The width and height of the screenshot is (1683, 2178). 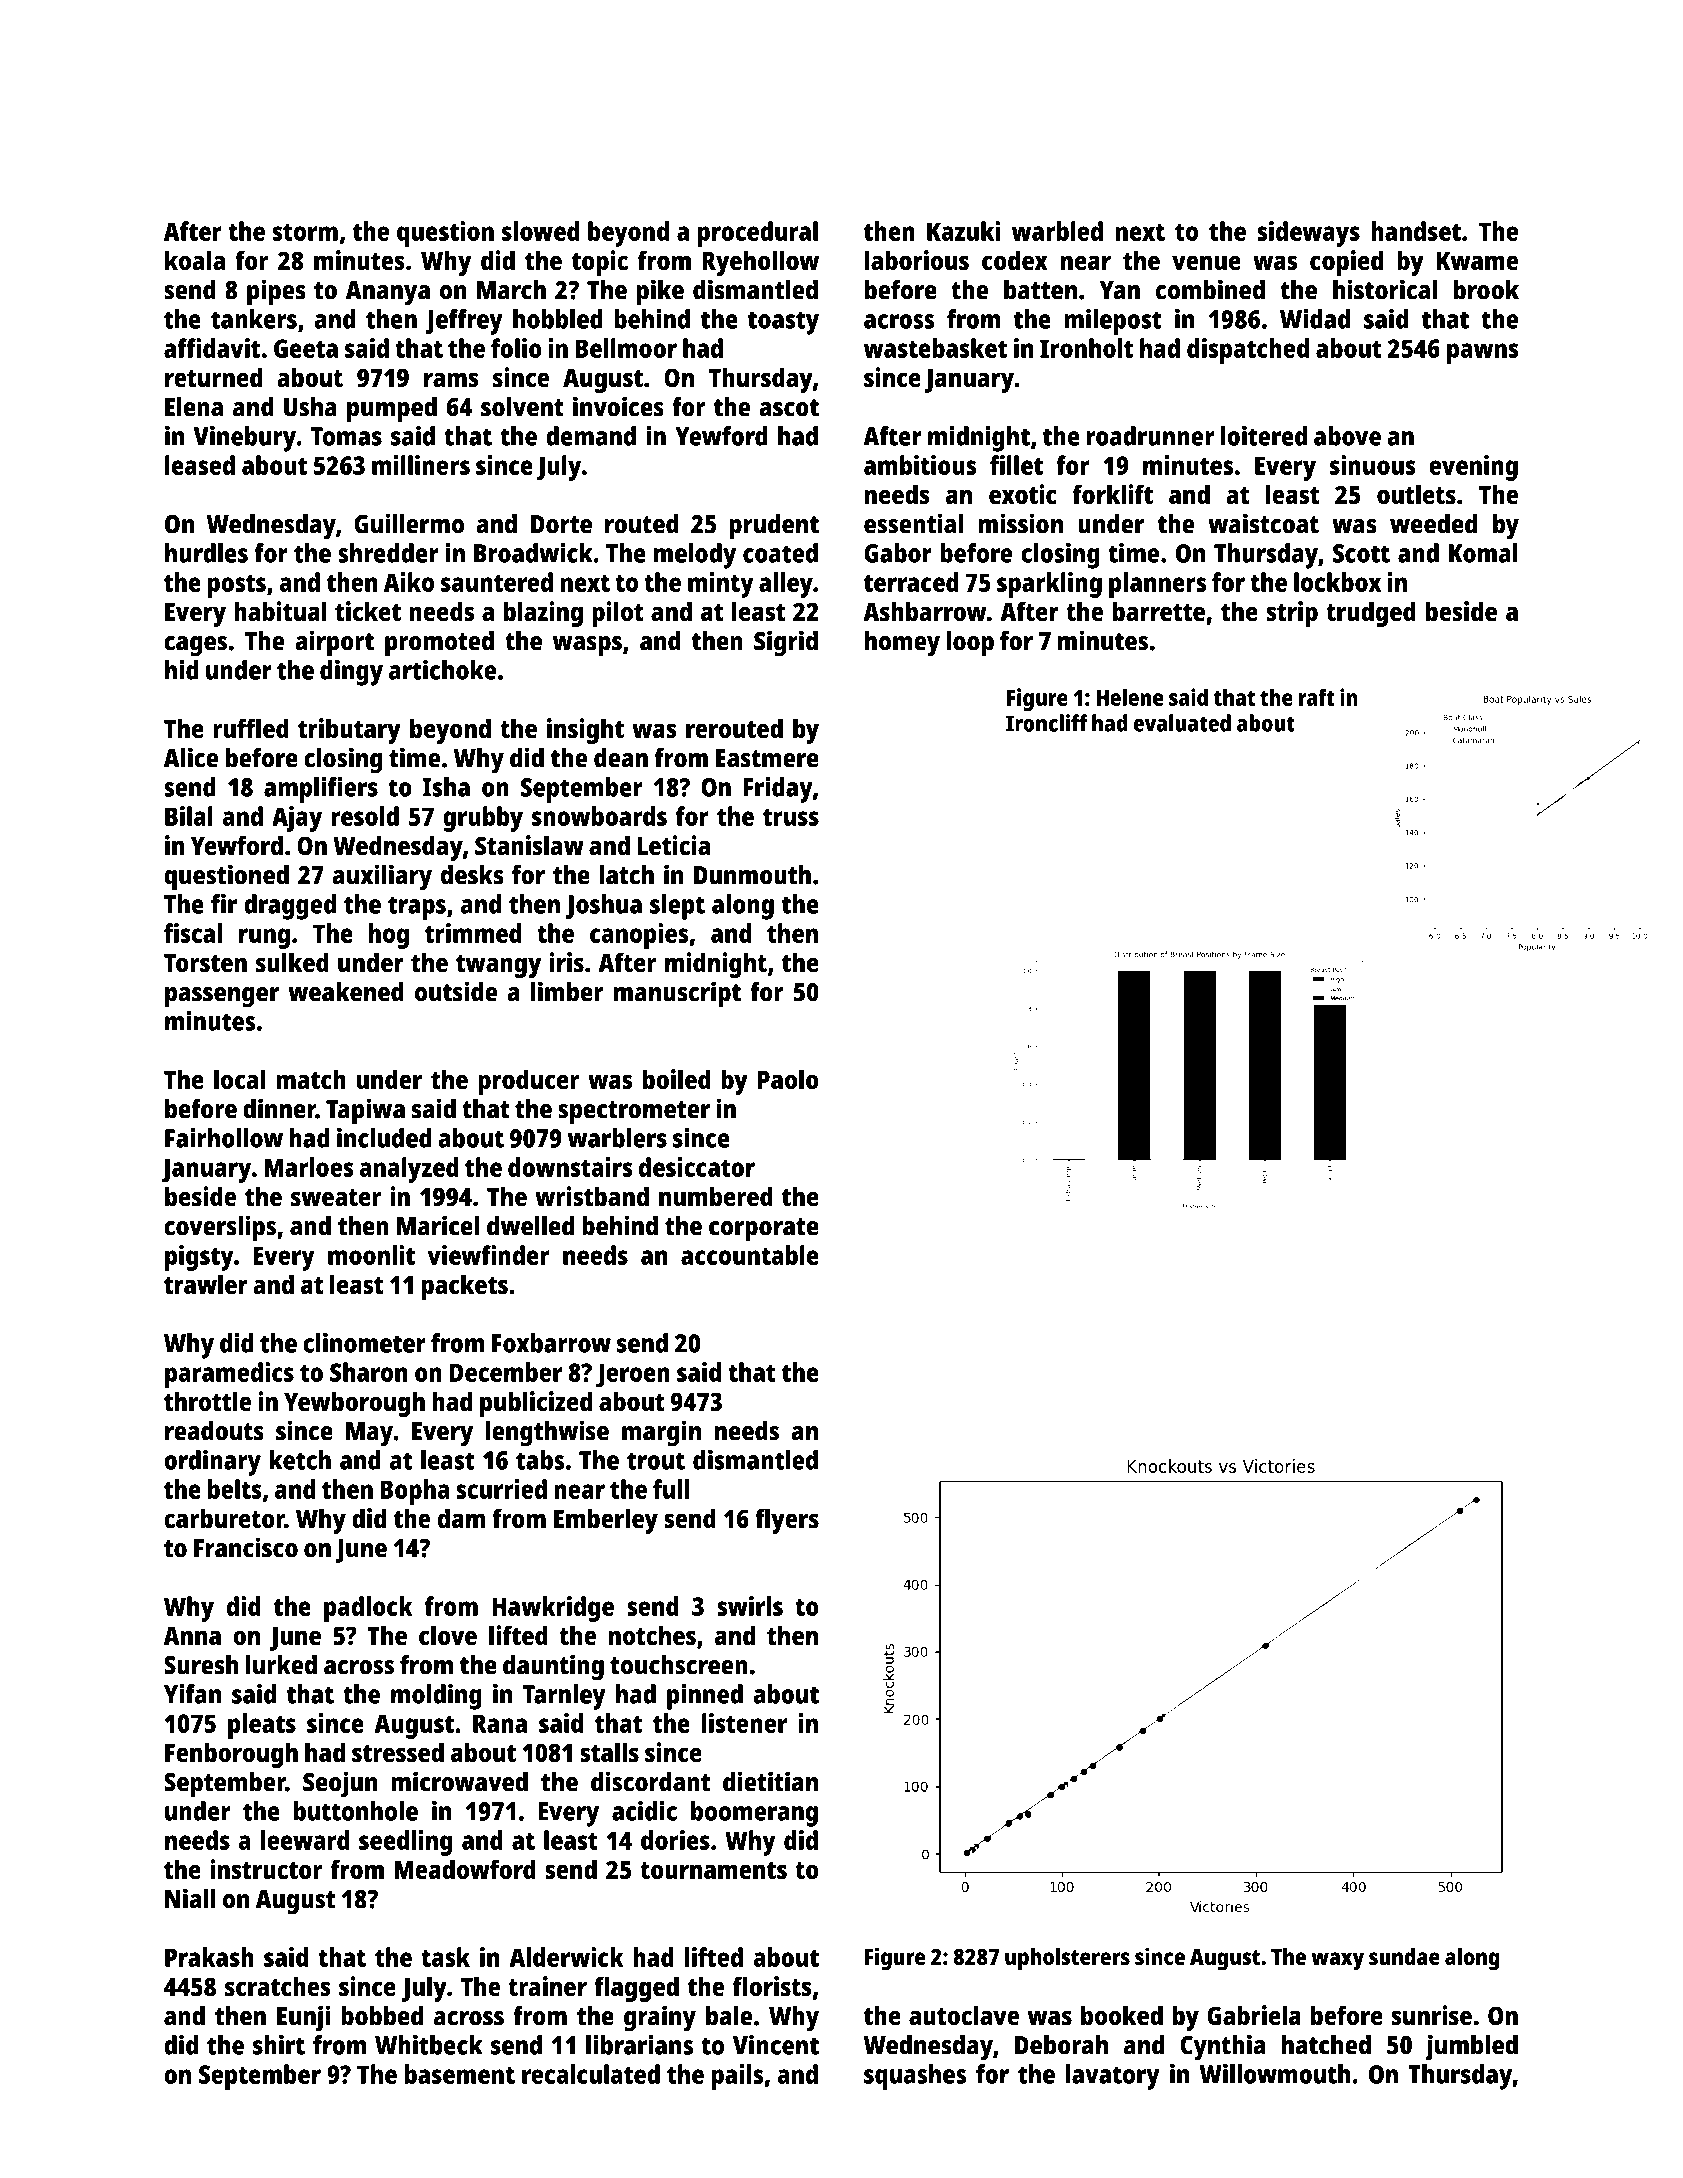 What do you see at coordinates (262, 1726) in the screenshot?
I see `pleats` at bounding box center [262, 1726].
